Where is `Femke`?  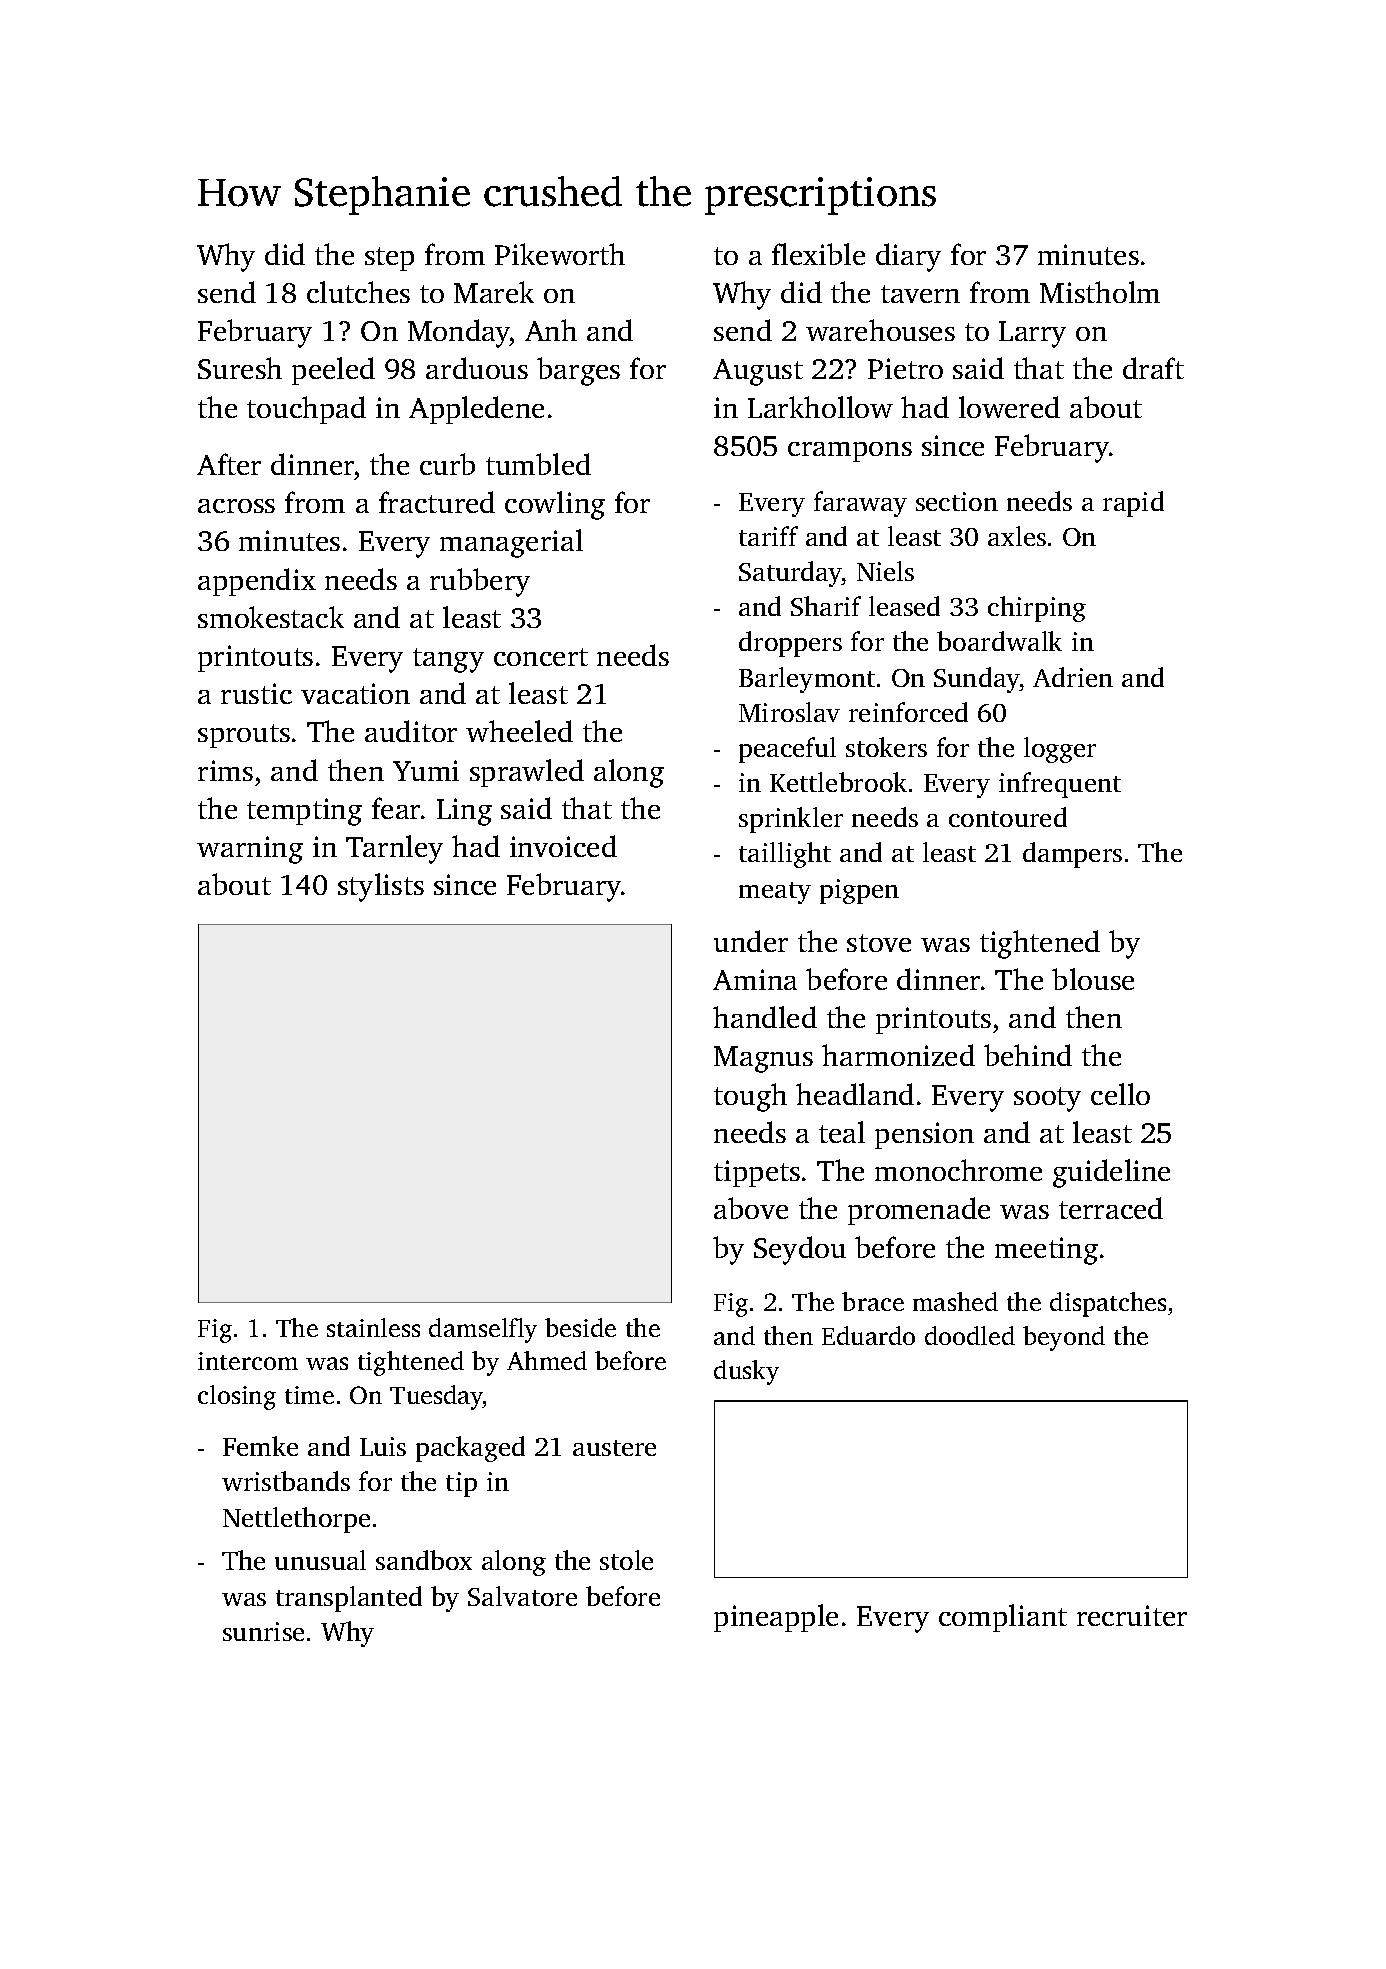 Femke is located at coordinates (260, 1446).
